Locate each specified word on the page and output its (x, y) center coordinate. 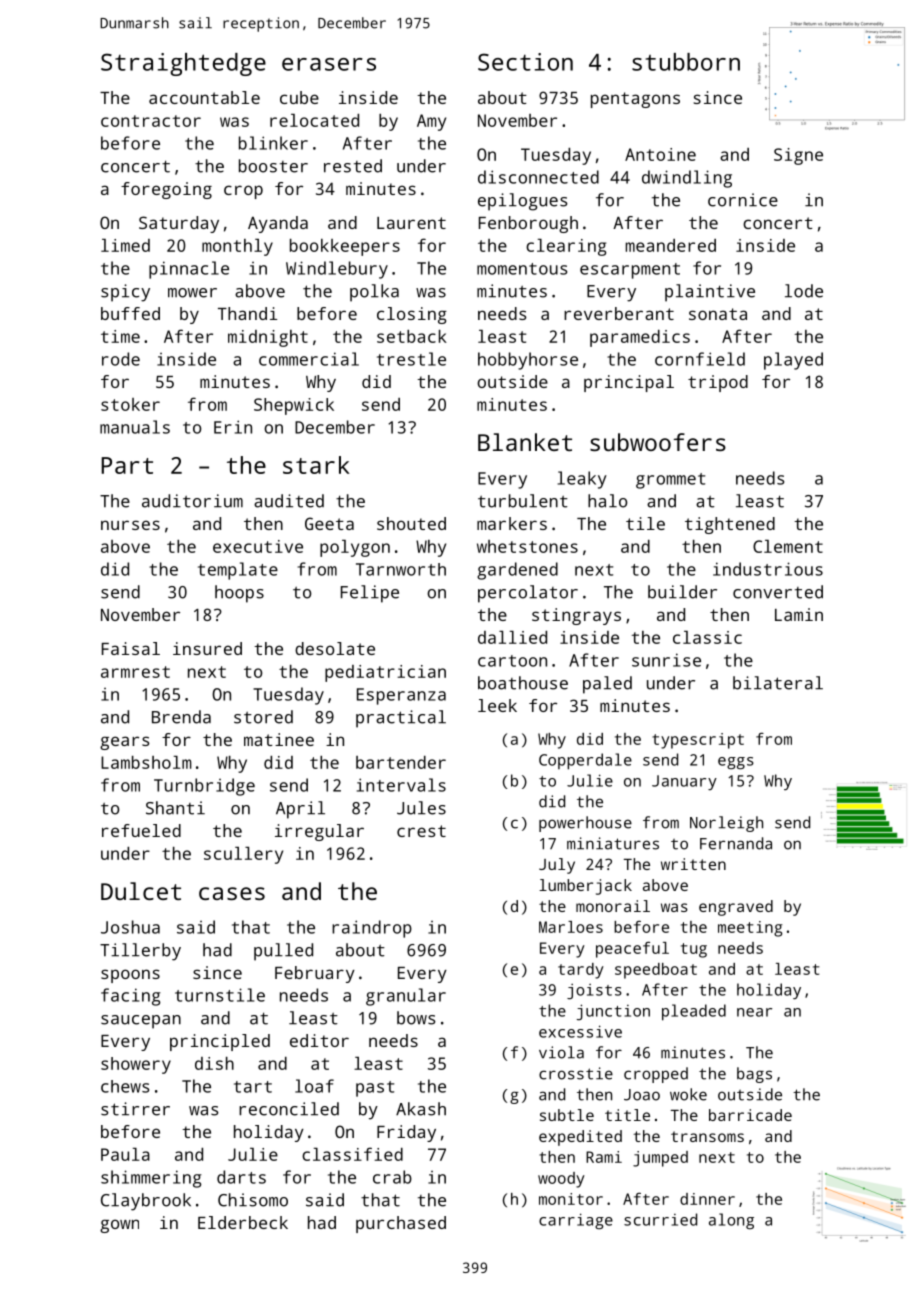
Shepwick (294, 406)
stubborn (686, 62)
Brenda (181, 717)
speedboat (656, 971)
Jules (421, 808)
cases (232, 893)
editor (319, 1040)
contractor (151, 121)
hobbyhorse (528, 361)
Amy (431, 122)
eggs (736, 763)
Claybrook (146, 1202)
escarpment (630, 271)
